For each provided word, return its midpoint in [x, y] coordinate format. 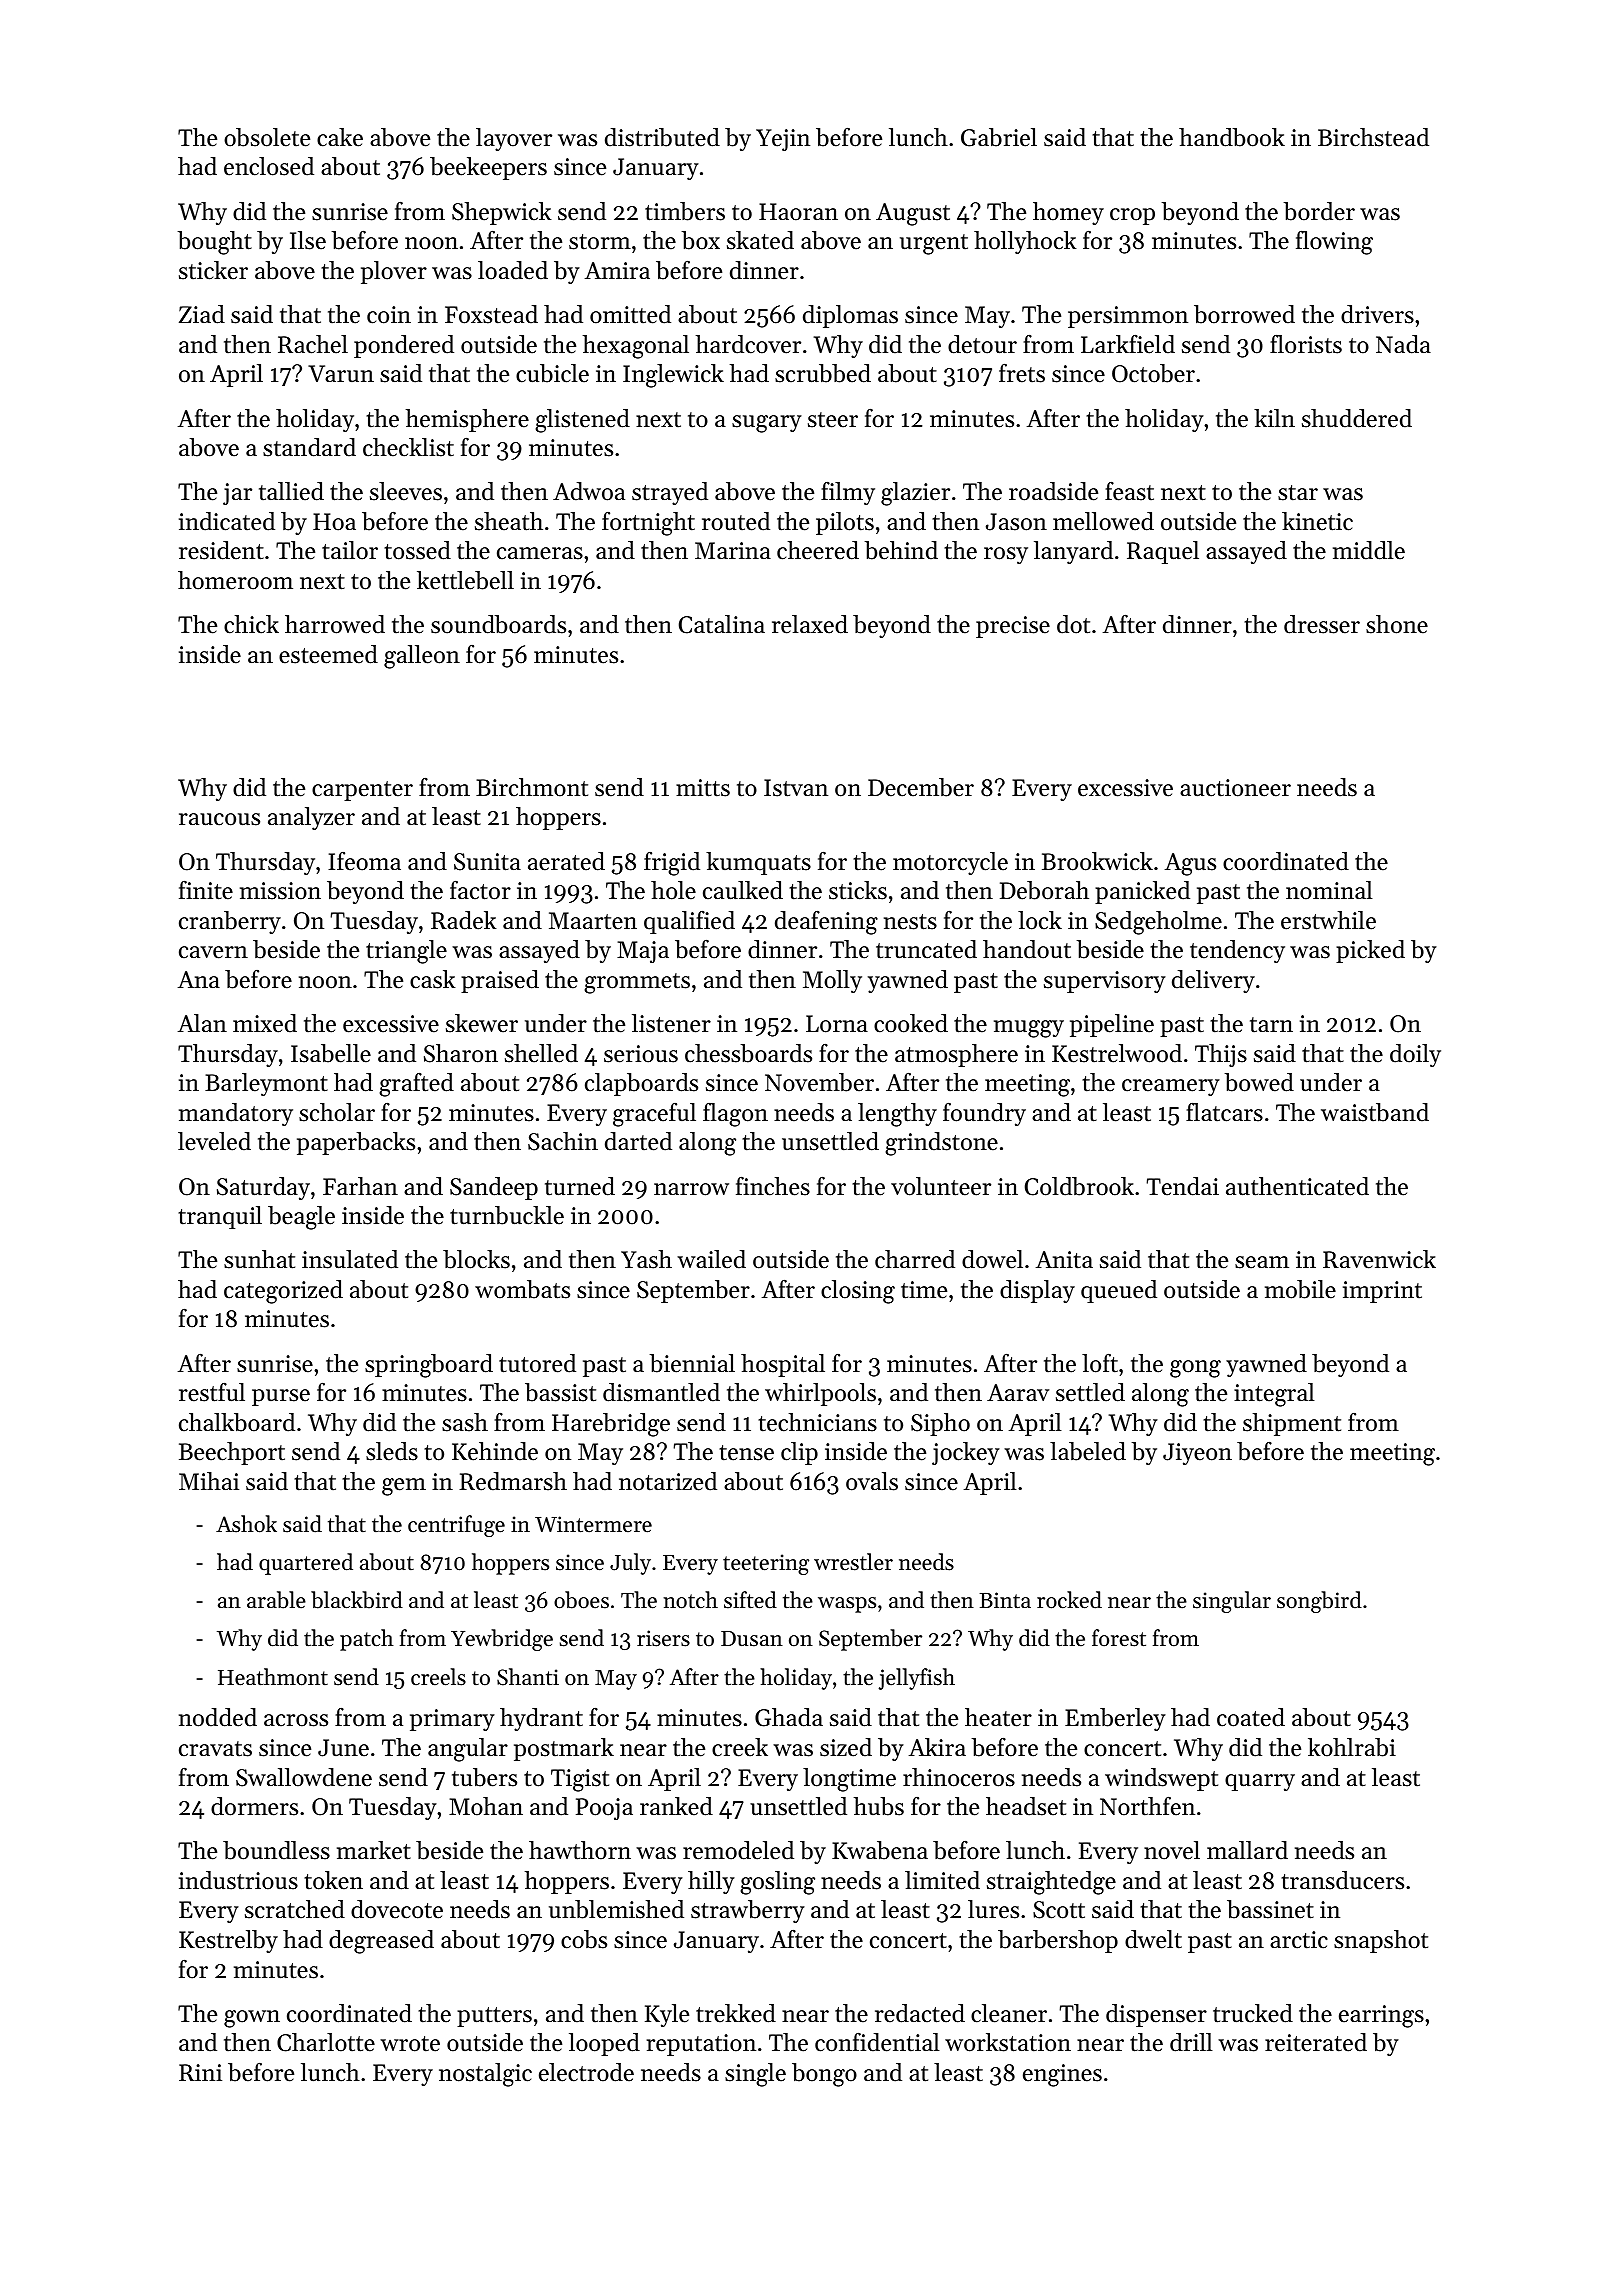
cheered [818, 550]
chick [251, 624]
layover [514, 139]
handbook [1232, 137]
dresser [1322, 624]
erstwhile [1328, 920]
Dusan [752, 1639]
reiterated [1316, 2042]
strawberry [748, 1911]
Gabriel [999, 137]
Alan [202, 1023]
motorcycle [950, 863]
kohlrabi [1352, 1747]
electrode [586, 2072]
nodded [218, 1717]
